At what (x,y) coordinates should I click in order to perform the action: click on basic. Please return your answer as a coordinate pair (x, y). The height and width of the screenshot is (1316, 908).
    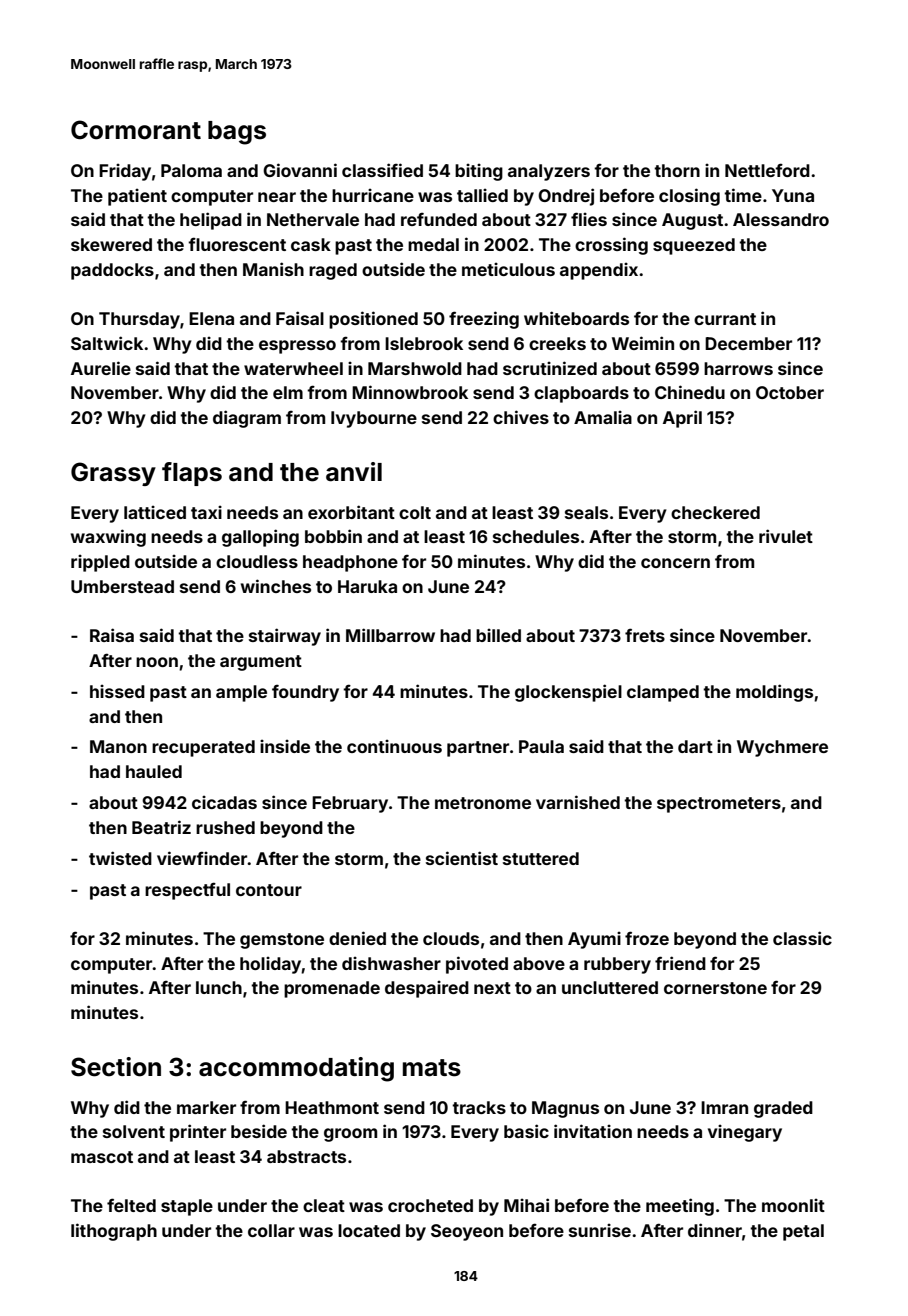
    Looking at the image, I should click on (526, 1131).
